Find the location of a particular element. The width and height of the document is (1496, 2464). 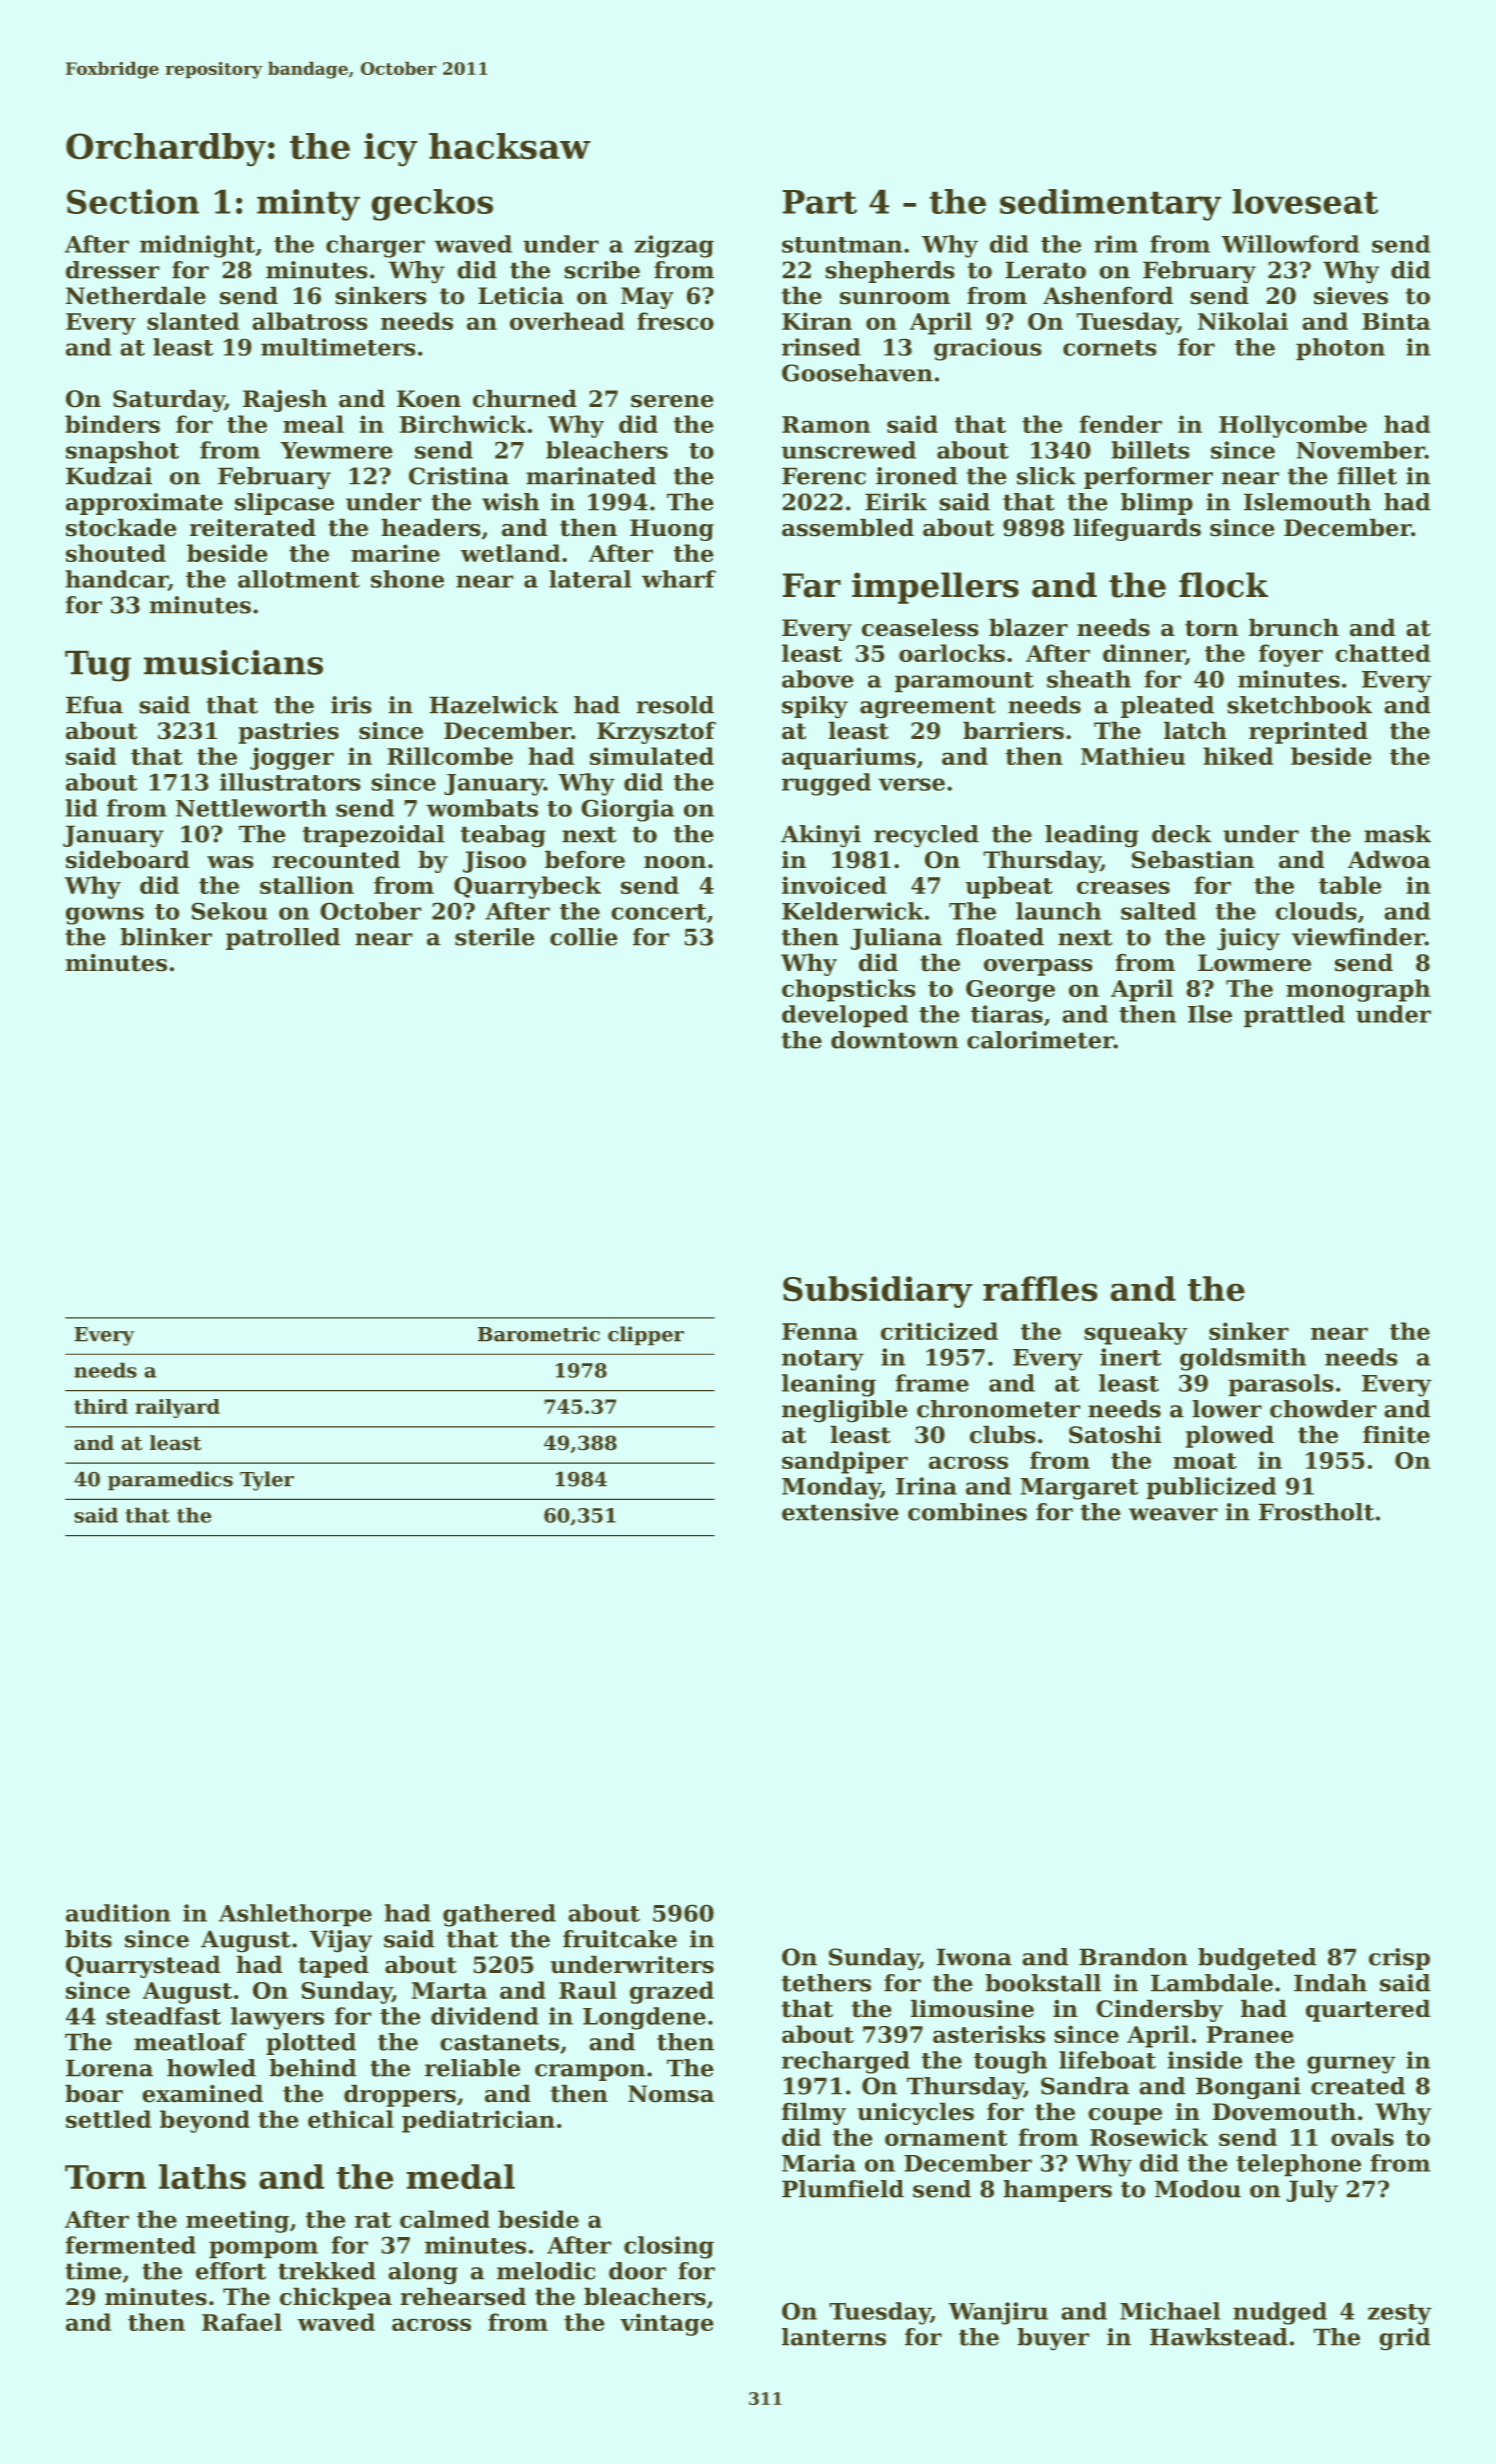

weaver is located at coordinates (1173, 1514).
